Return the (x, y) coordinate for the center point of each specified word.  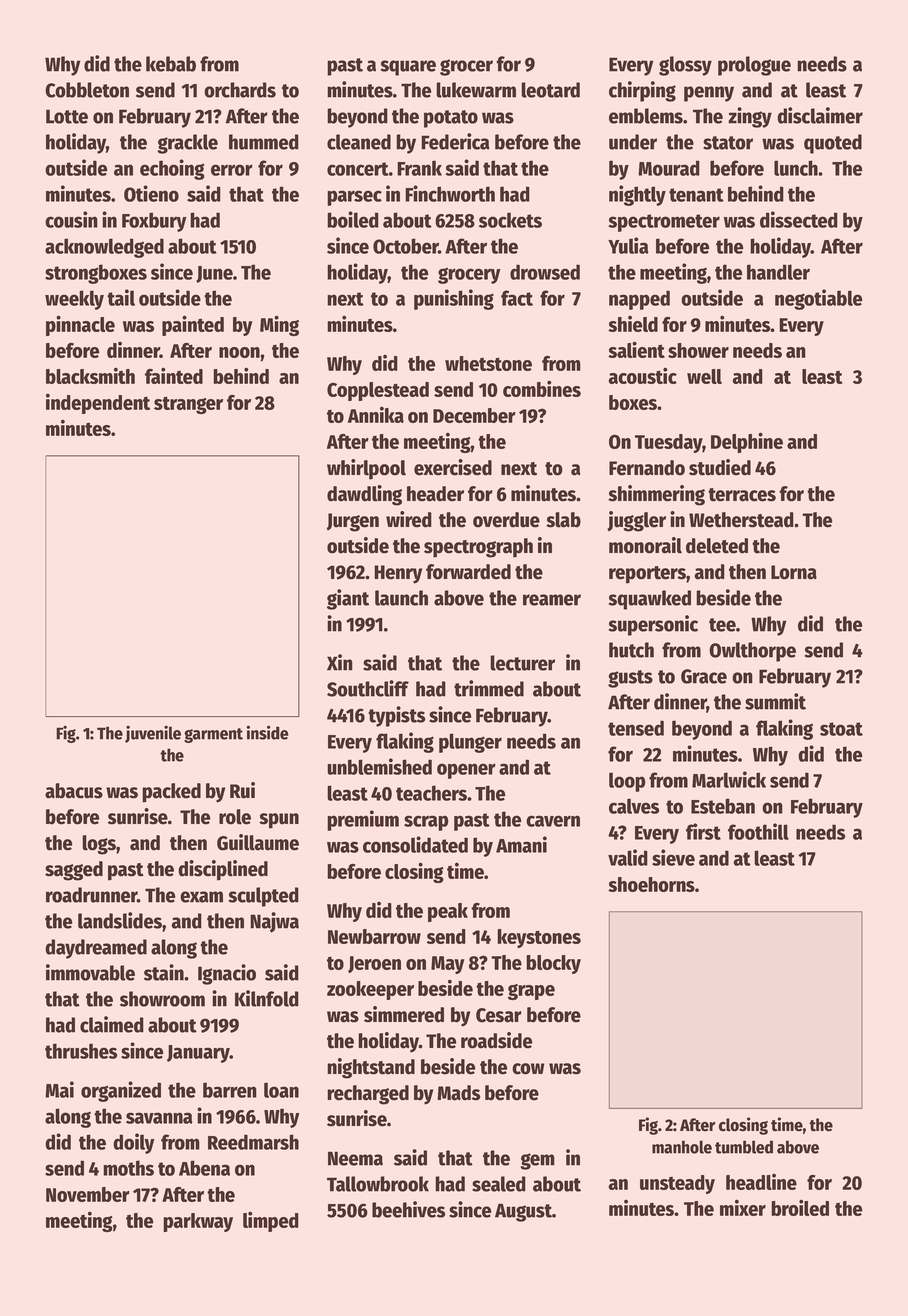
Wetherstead (741, 520)
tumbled (744, 1147)
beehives (408, 1209)
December (474, 415)
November (88, 1194)
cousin (71, 219)
